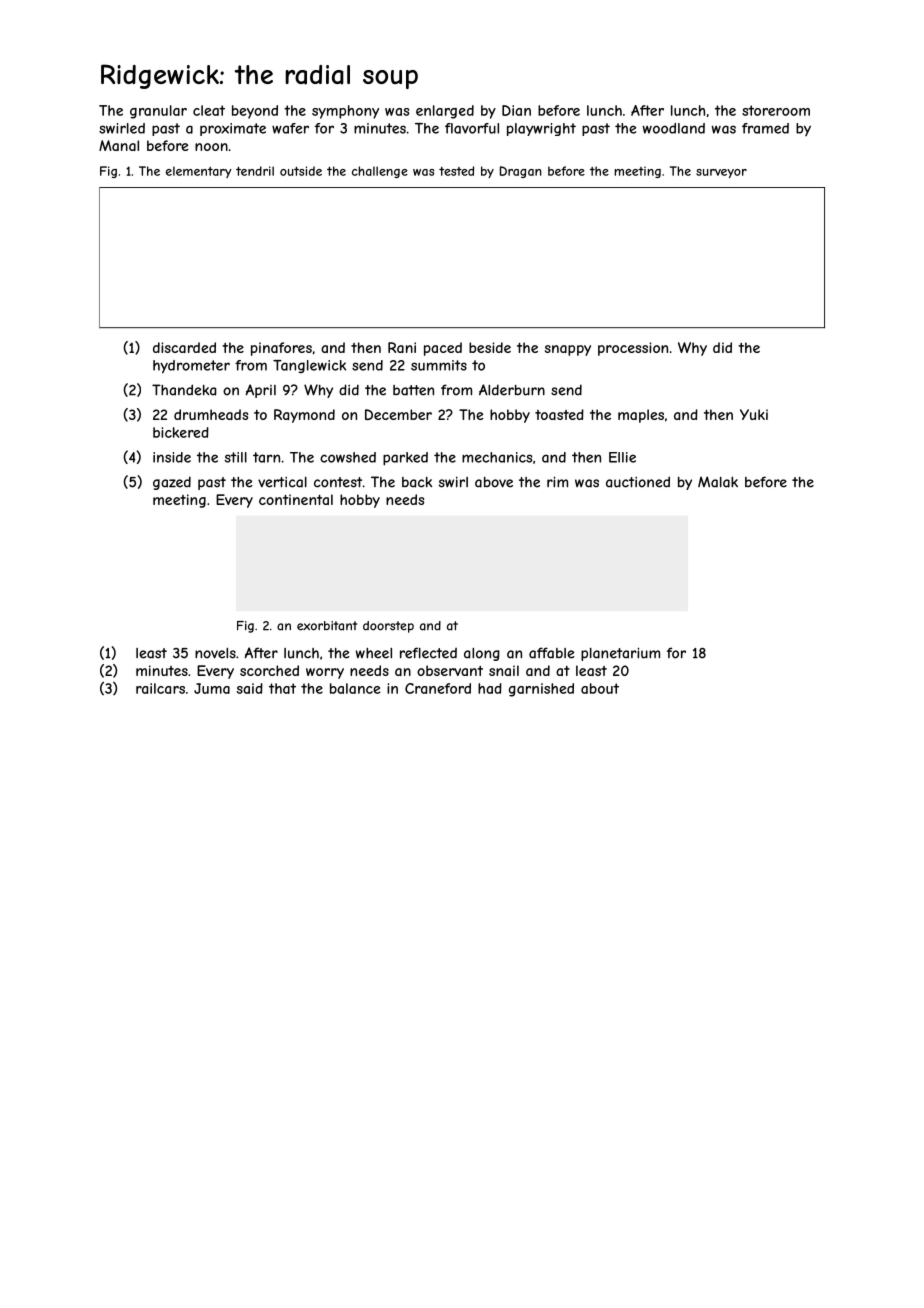 The height and width of the screenshot is (1308, 924). Describe the element at coordinates (255, 112) in the screenshot. I see `beyond` at that location.
